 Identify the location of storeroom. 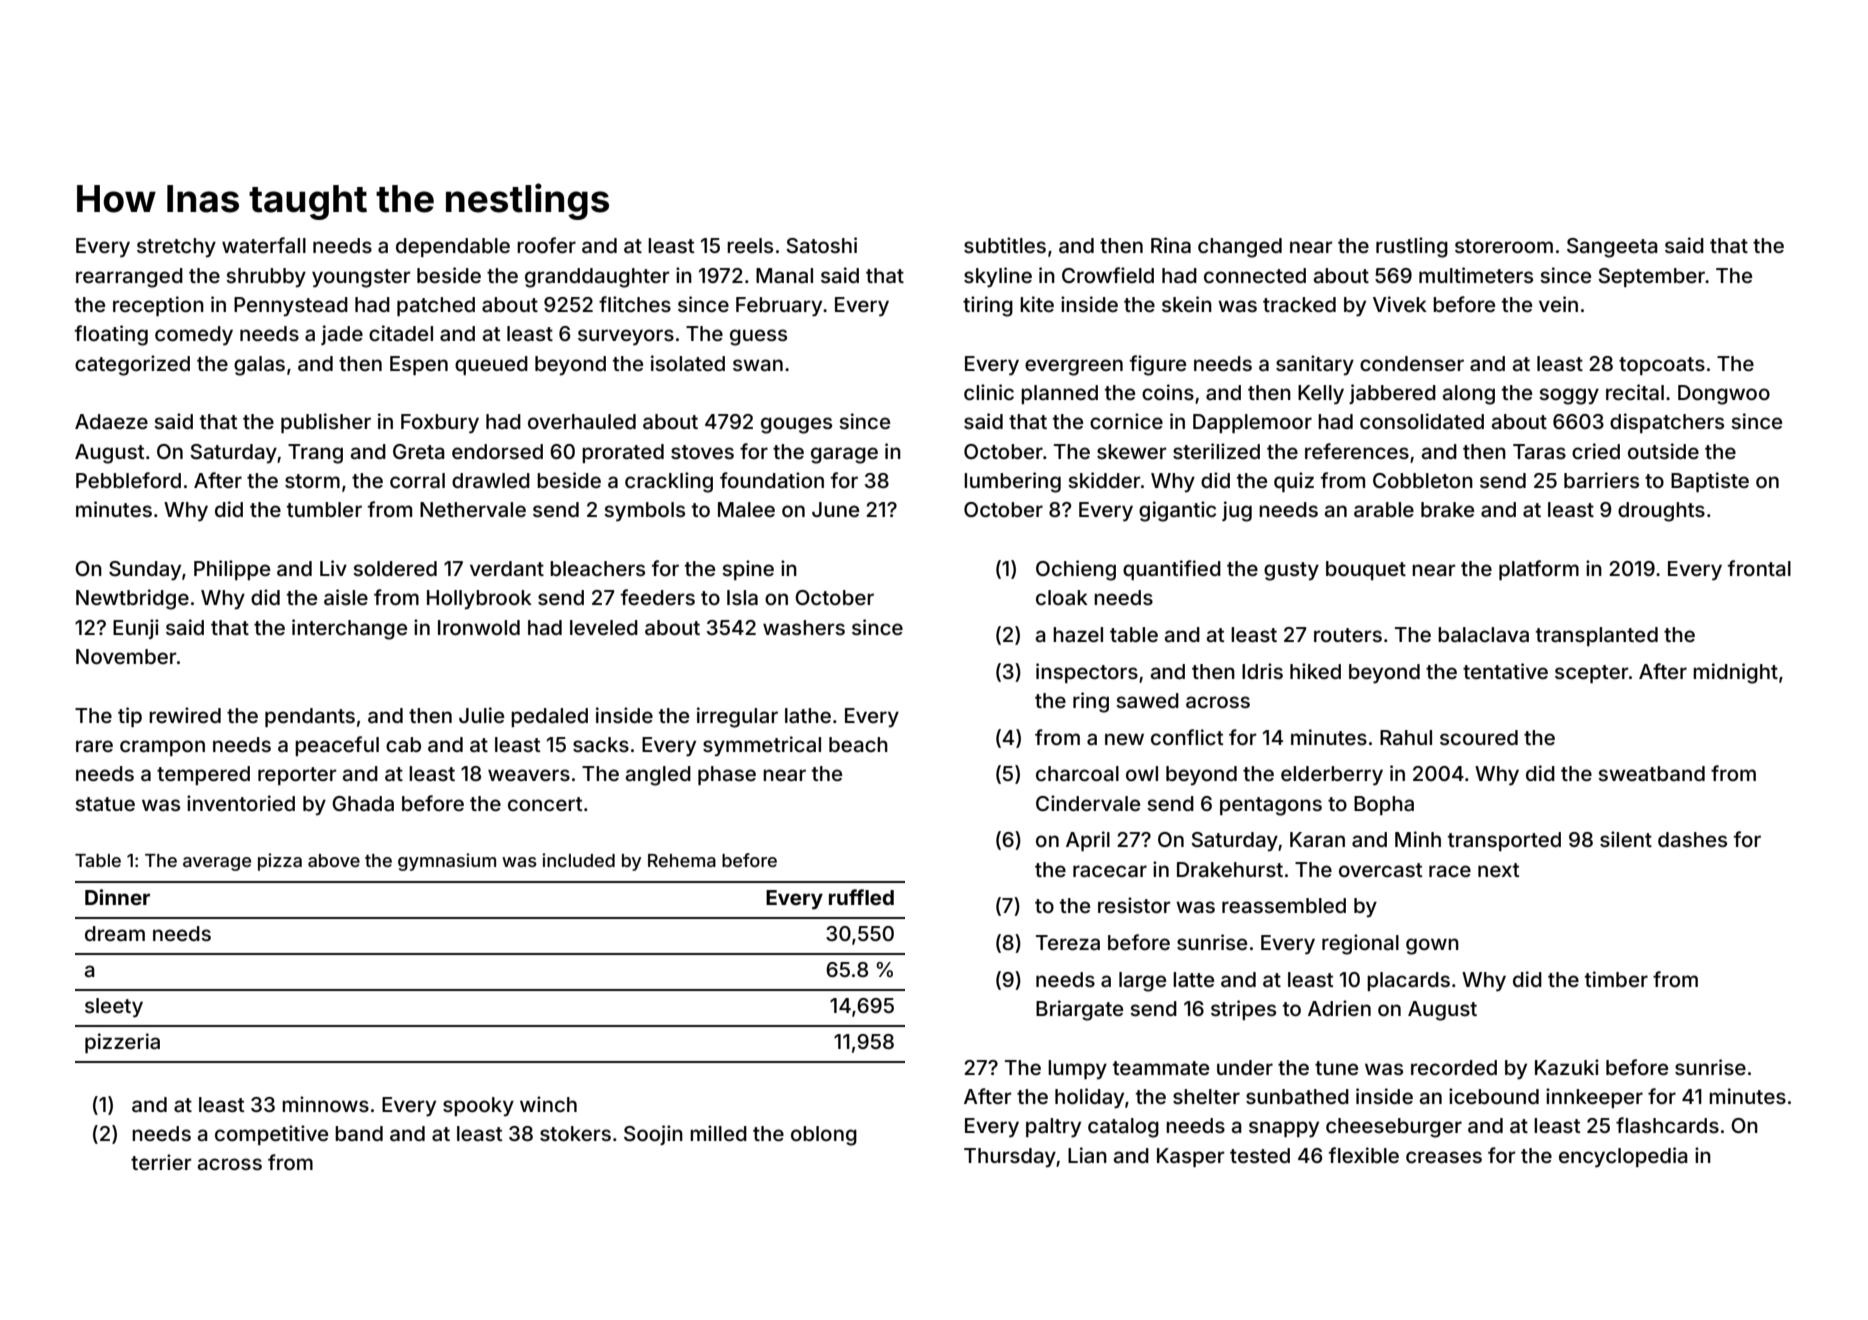
(1504, 246).
